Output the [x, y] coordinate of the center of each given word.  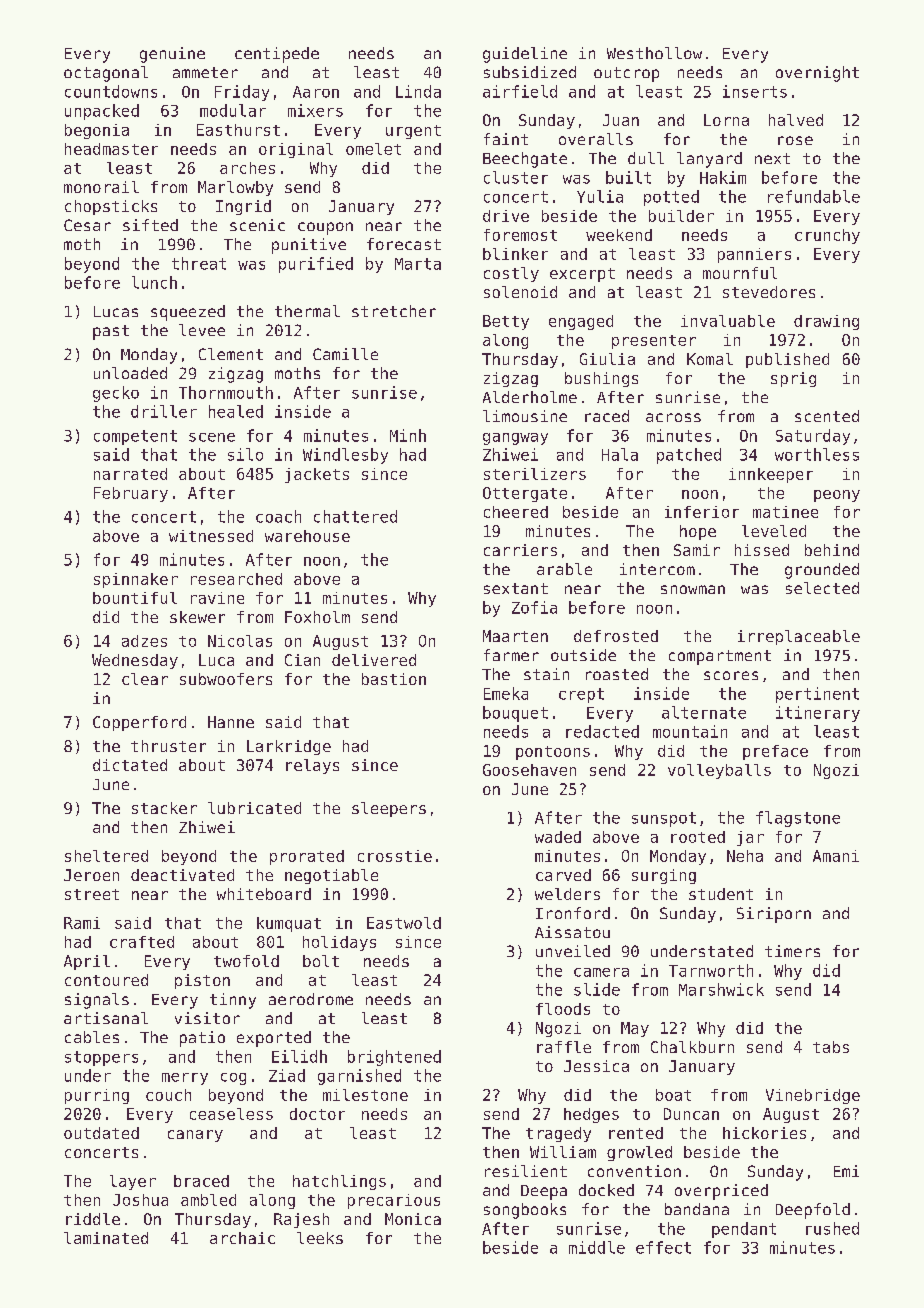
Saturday [813, 437]
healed [236, 411]
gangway [515, 439]
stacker [164, 808]
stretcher [394, 311]
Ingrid [243, 207]
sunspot [664, 819]
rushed [832, 1228]
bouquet [515, 714]
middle [597, 1247]
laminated [106, 1238]
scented [827, 416]
